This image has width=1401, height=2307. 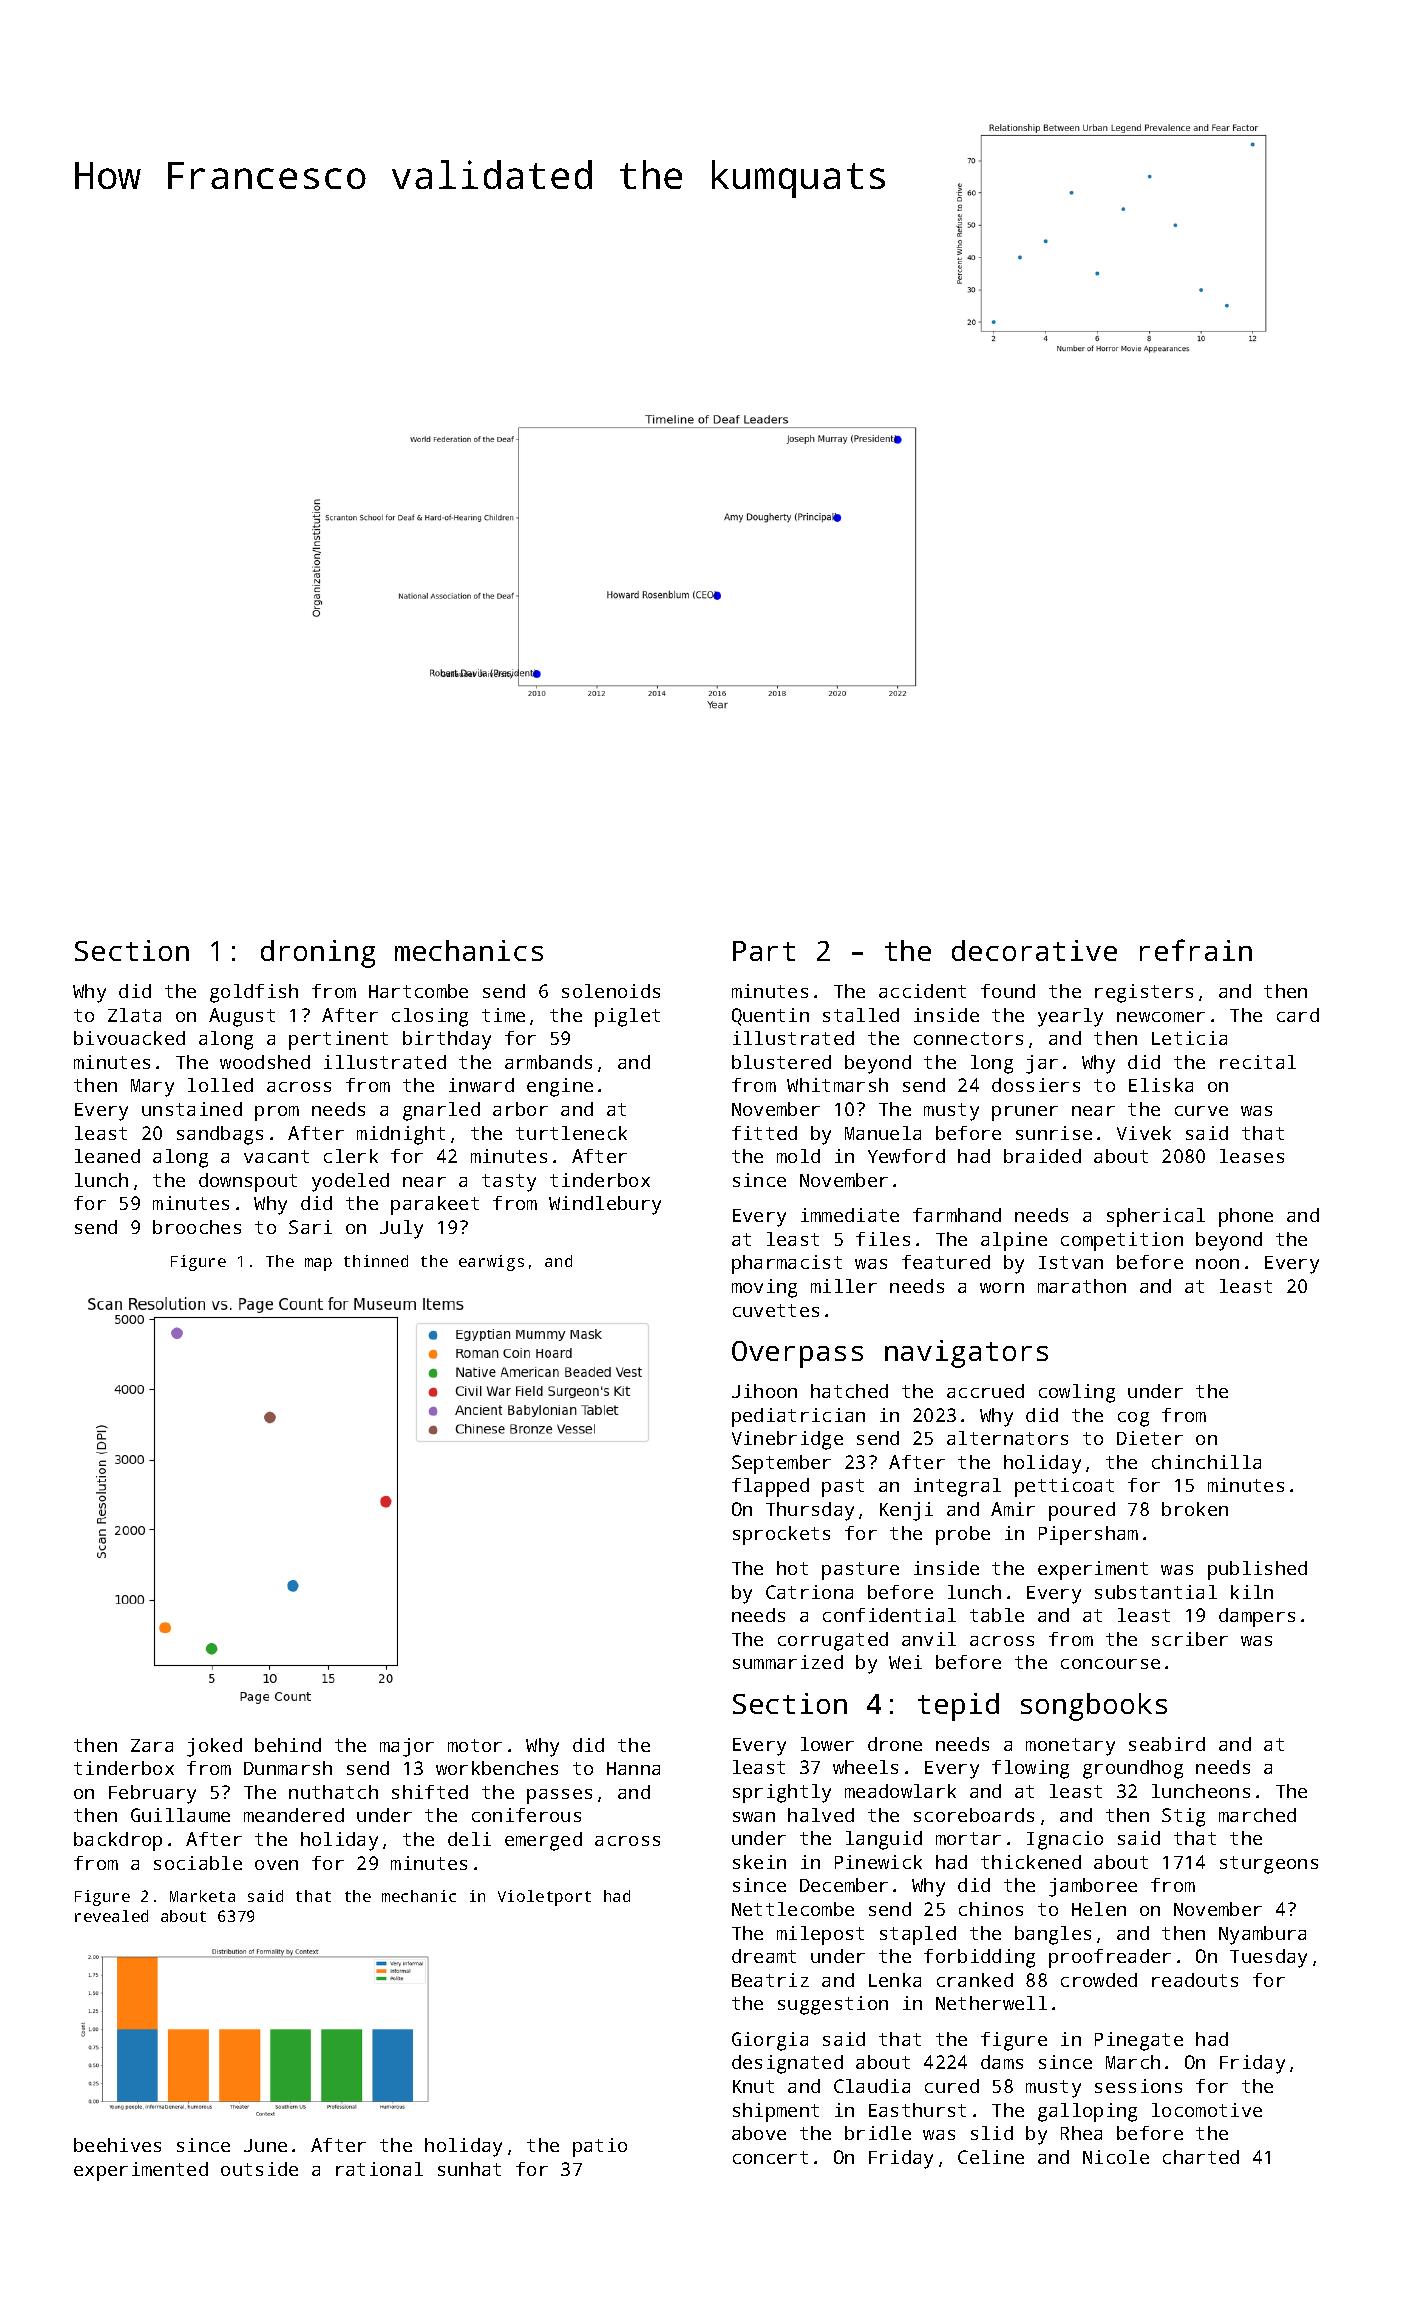 What do you see at coordinates (1034, 950) in the image?
I see `decorative` at bounding box center [1034, 950].
